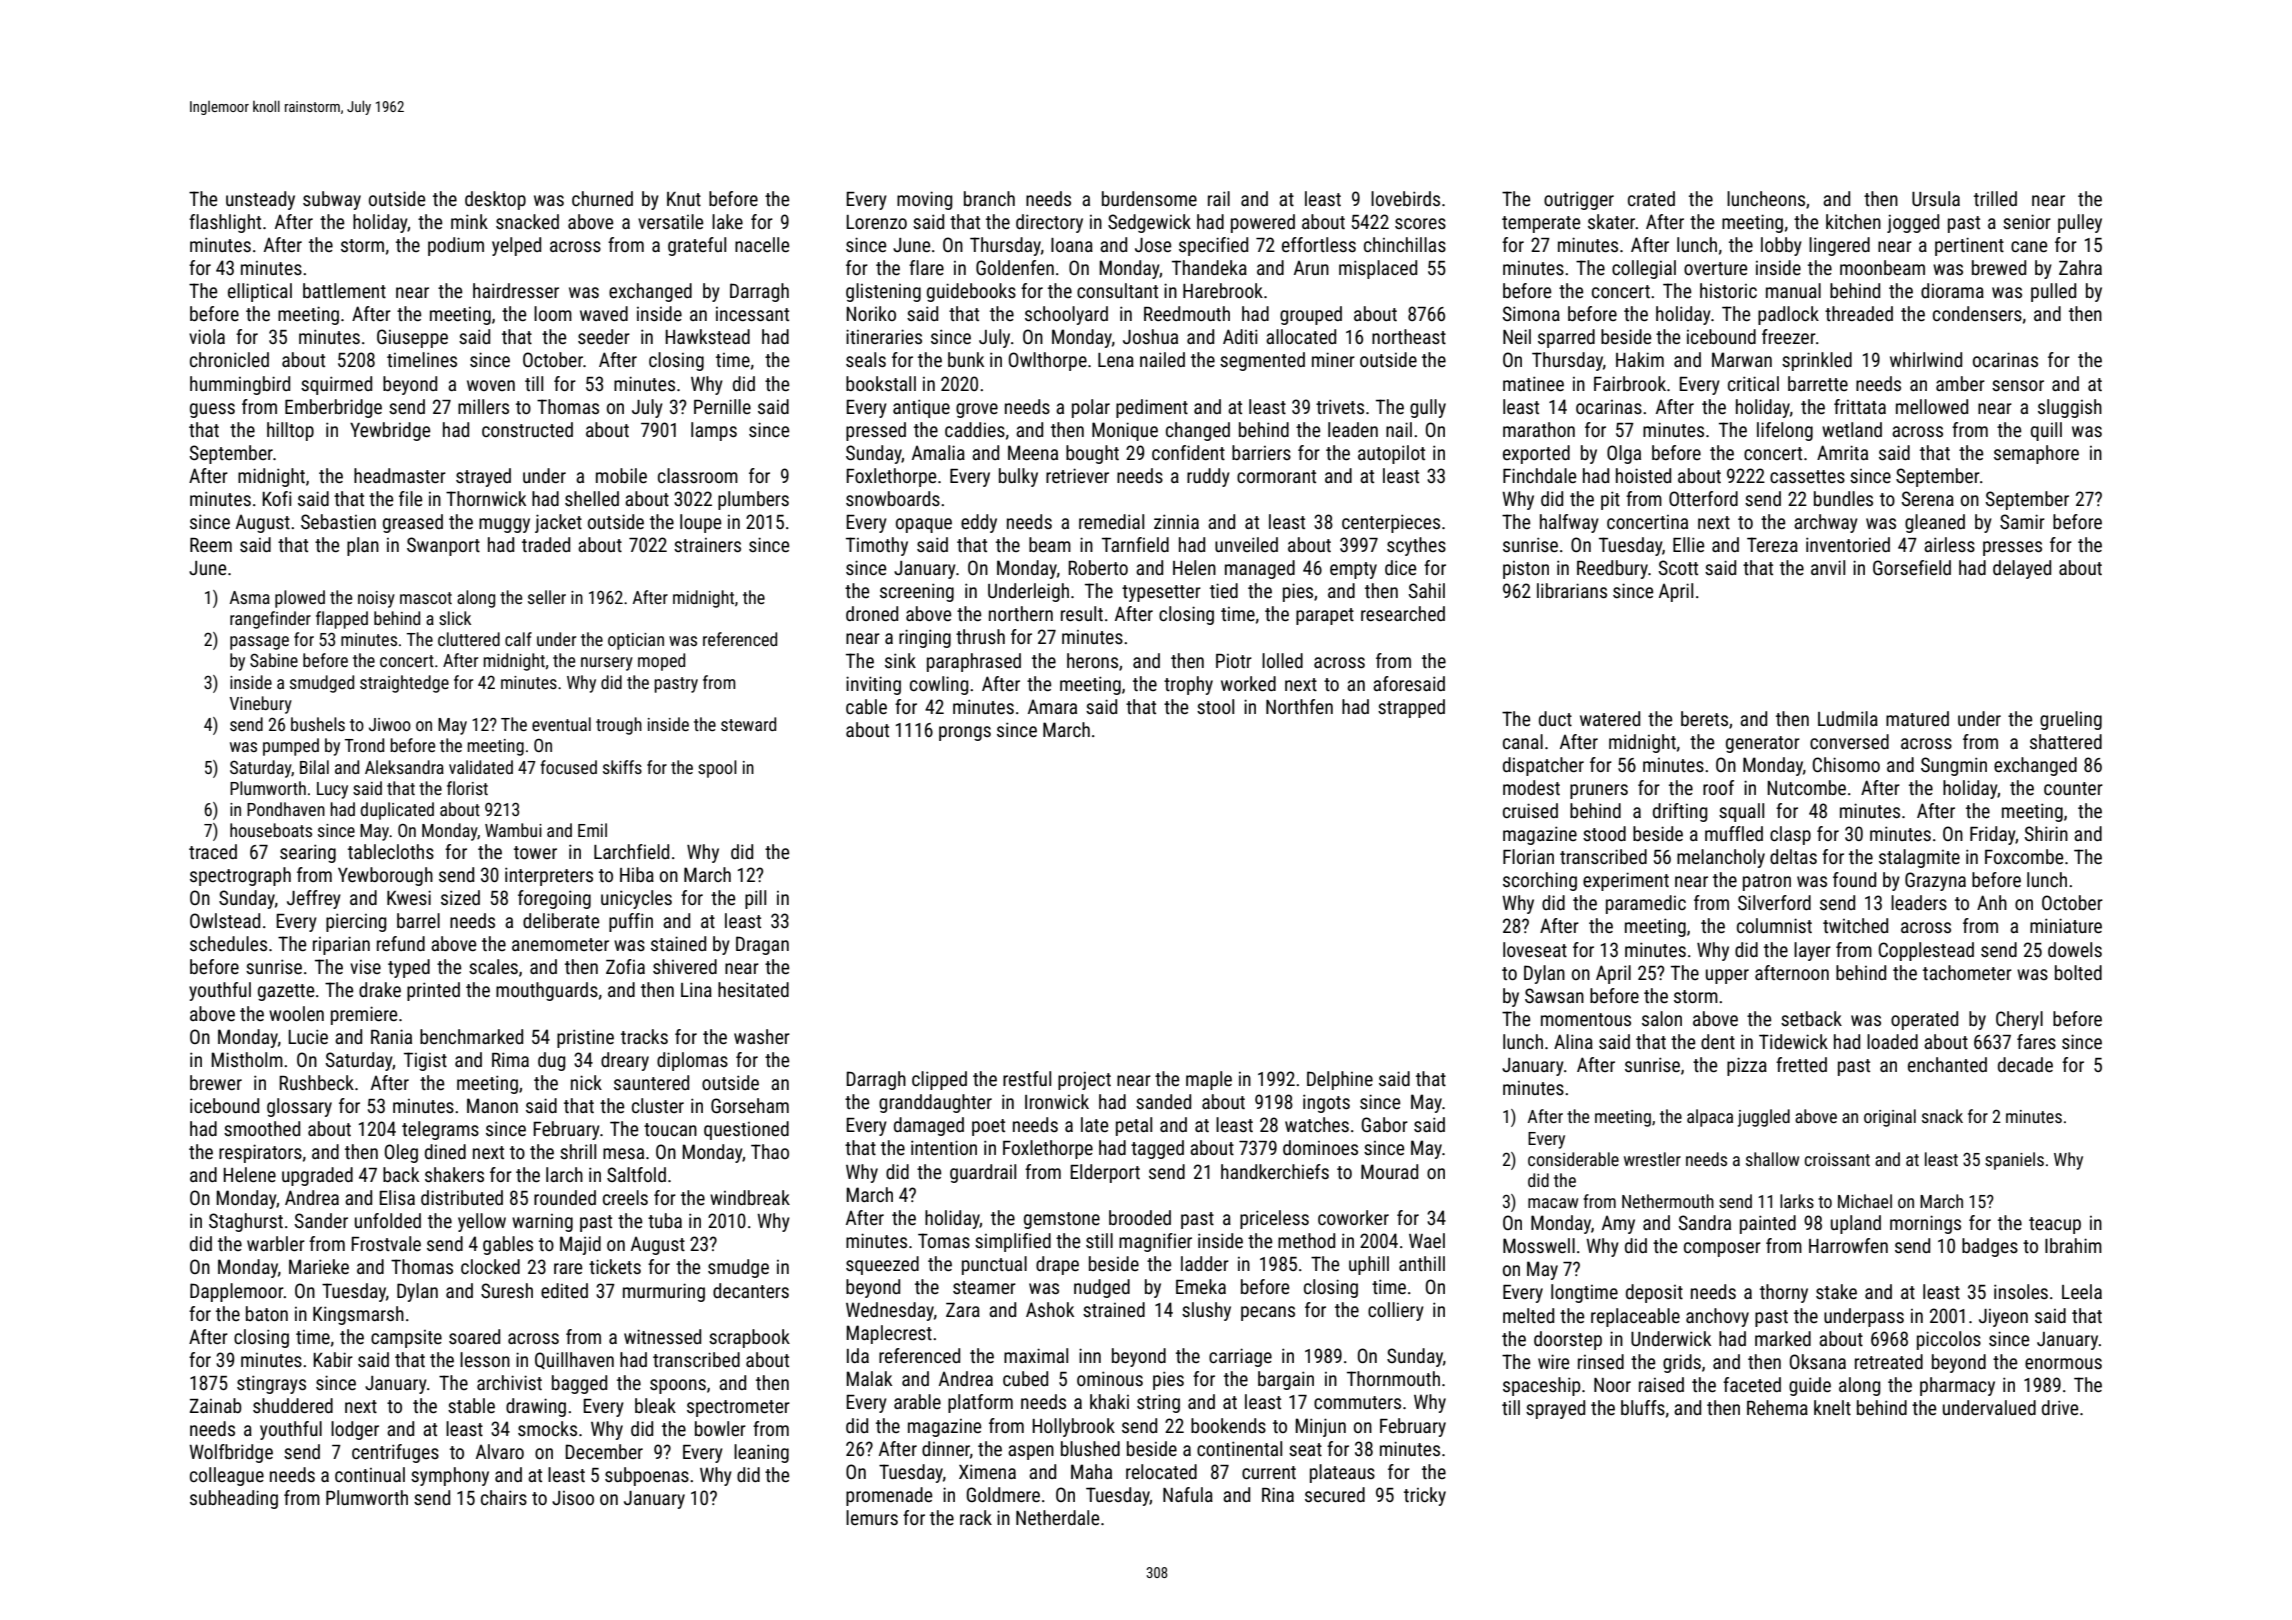  What do you see at coordinates (495, 200) in the screenshot?
I see `desktop` at bounding box center [495, 200].
